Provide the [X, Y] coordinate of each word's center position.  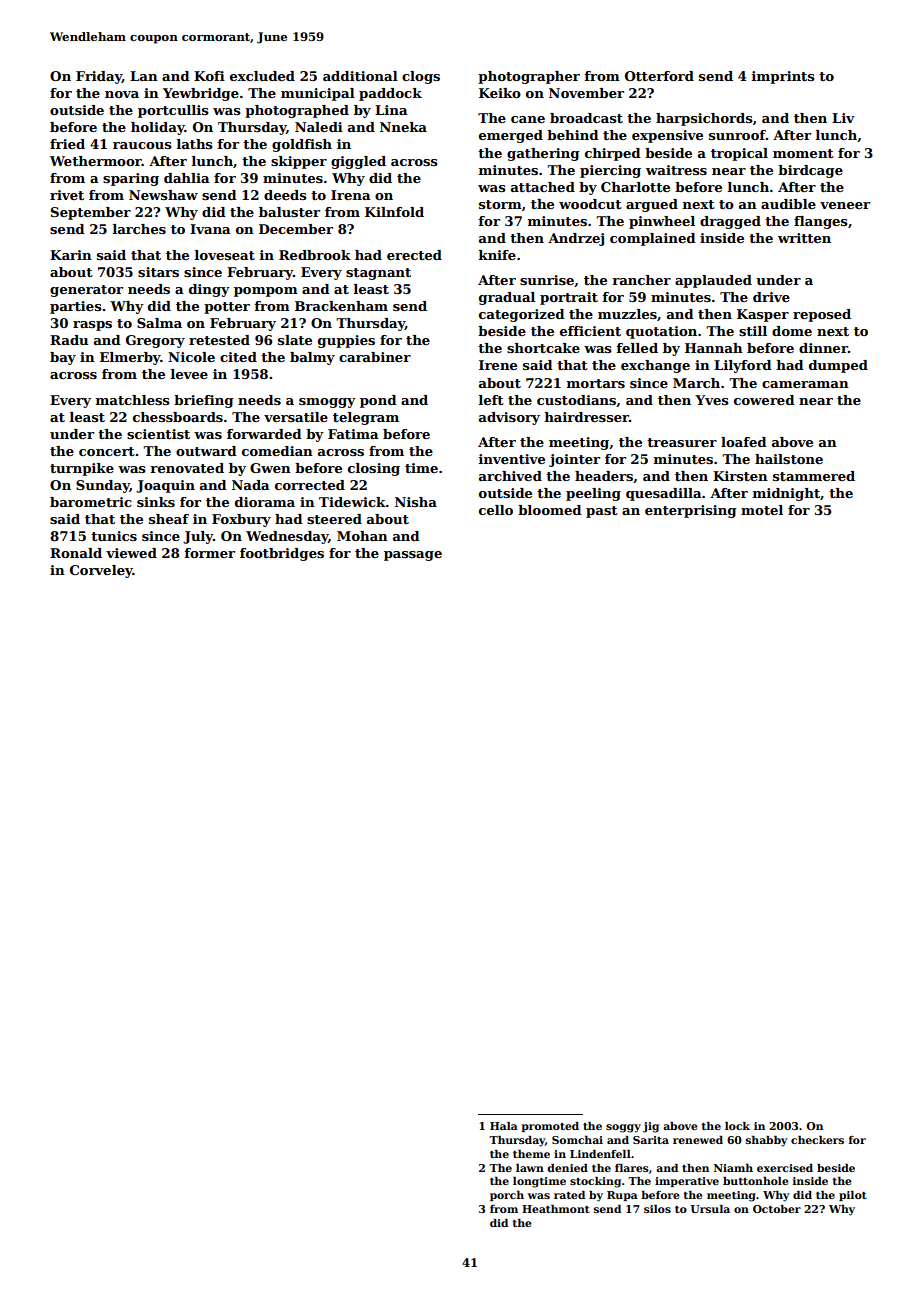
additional [360, 76]
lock [737, 1126]
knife [497, 255]
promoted [550, 1127]
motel [762, 510]
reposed [822, 315]
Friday [99, 77]
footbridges [282, 554]
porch [507, 1196]
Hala [504, 1126]
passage [413, 556]
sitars [158, 272]
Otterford [659, 76]
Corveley [101, 571]
